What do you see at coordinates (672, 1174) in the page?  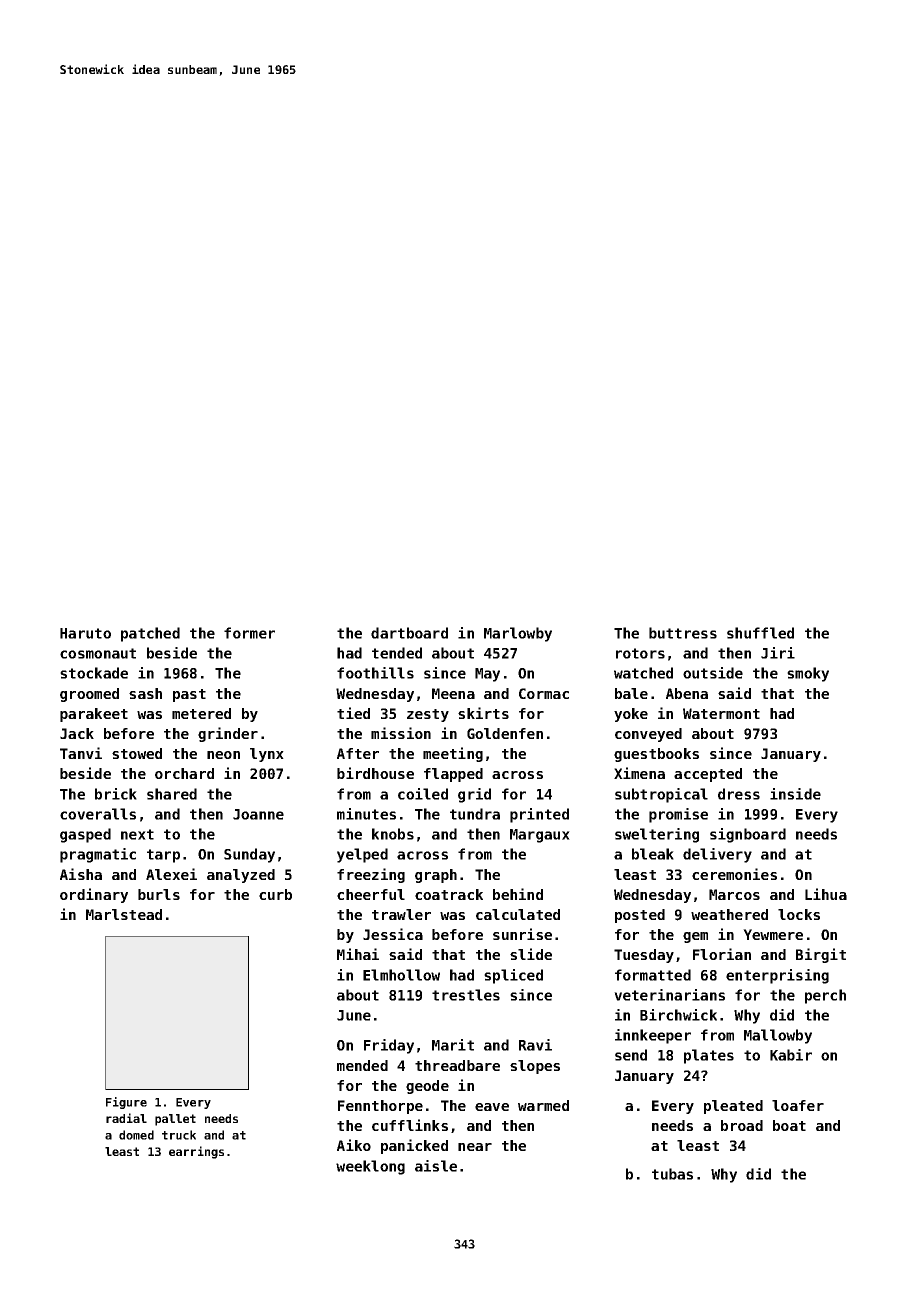 I see `tubas` at bounding box center [672, 1174].
